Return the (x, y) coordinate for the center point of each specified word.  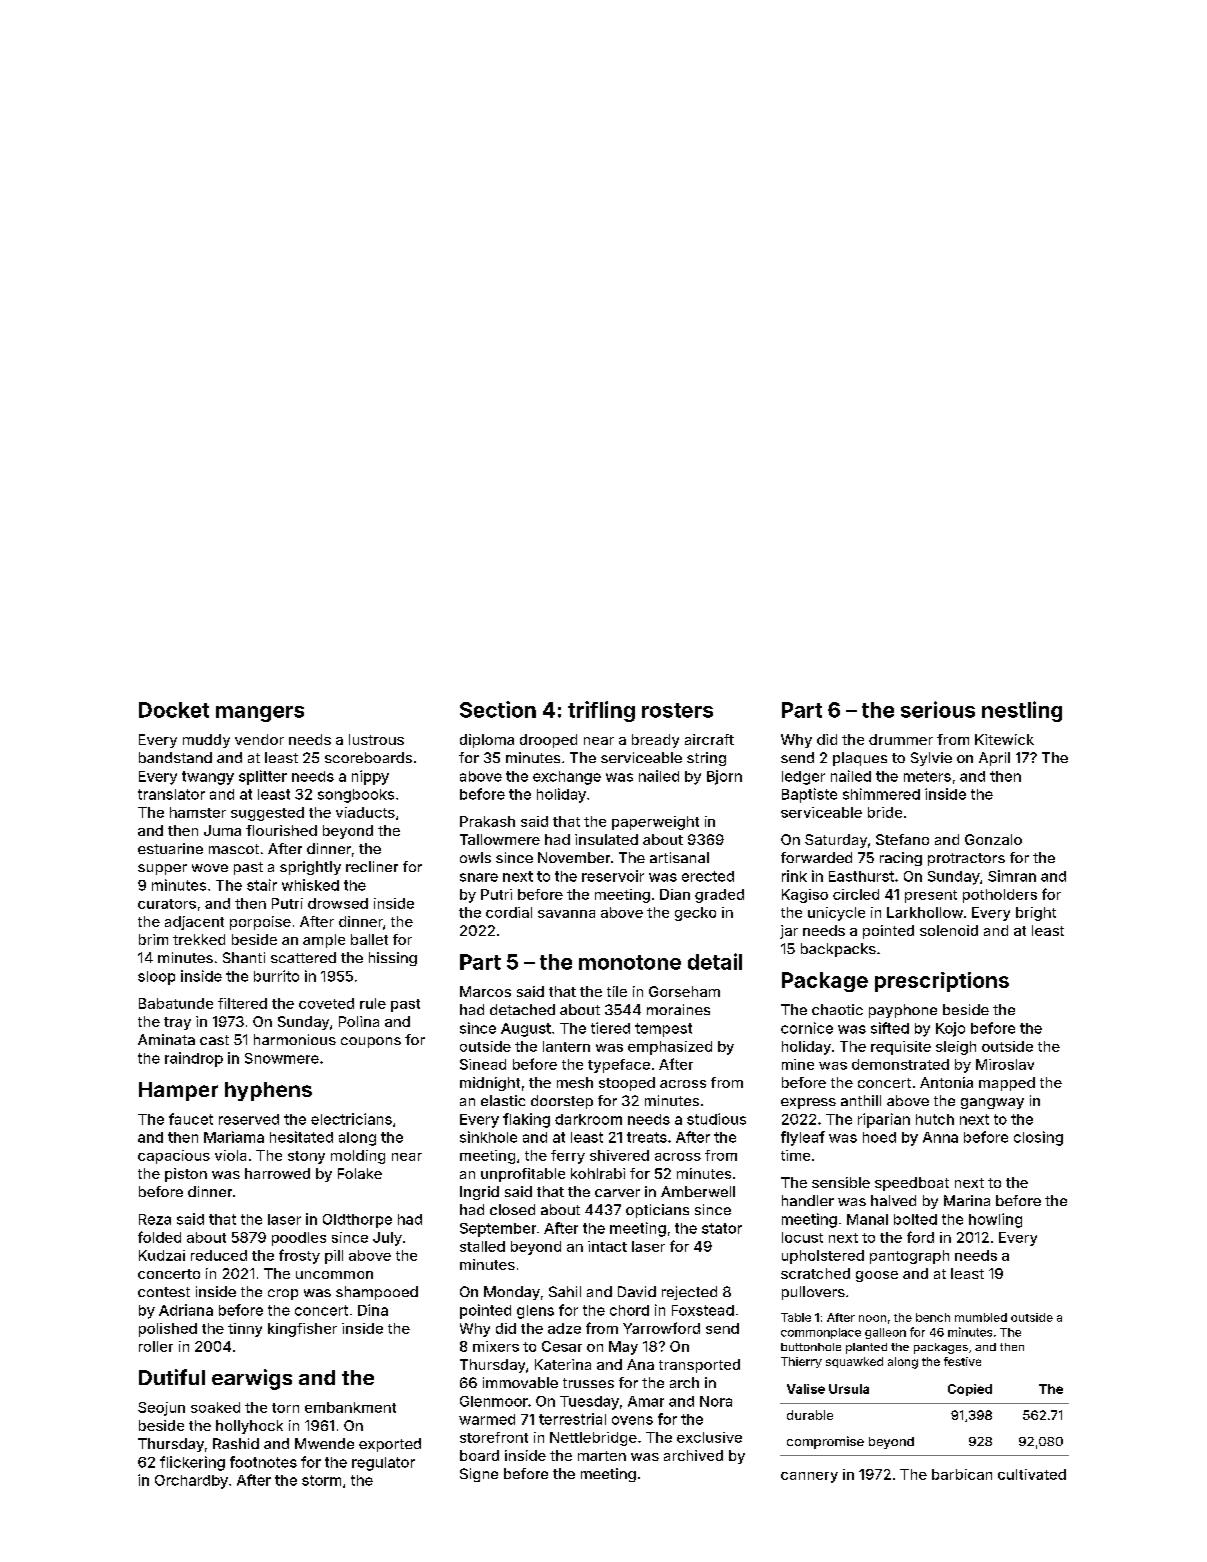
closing (1038, 1138)
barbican (962, 1474)
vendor (259, 739)
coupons (371, 1042)
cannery (809, 1477)
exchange (567, 778)
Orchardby (191, 1482)
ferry (568, 1157)
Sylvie (931, 759)
